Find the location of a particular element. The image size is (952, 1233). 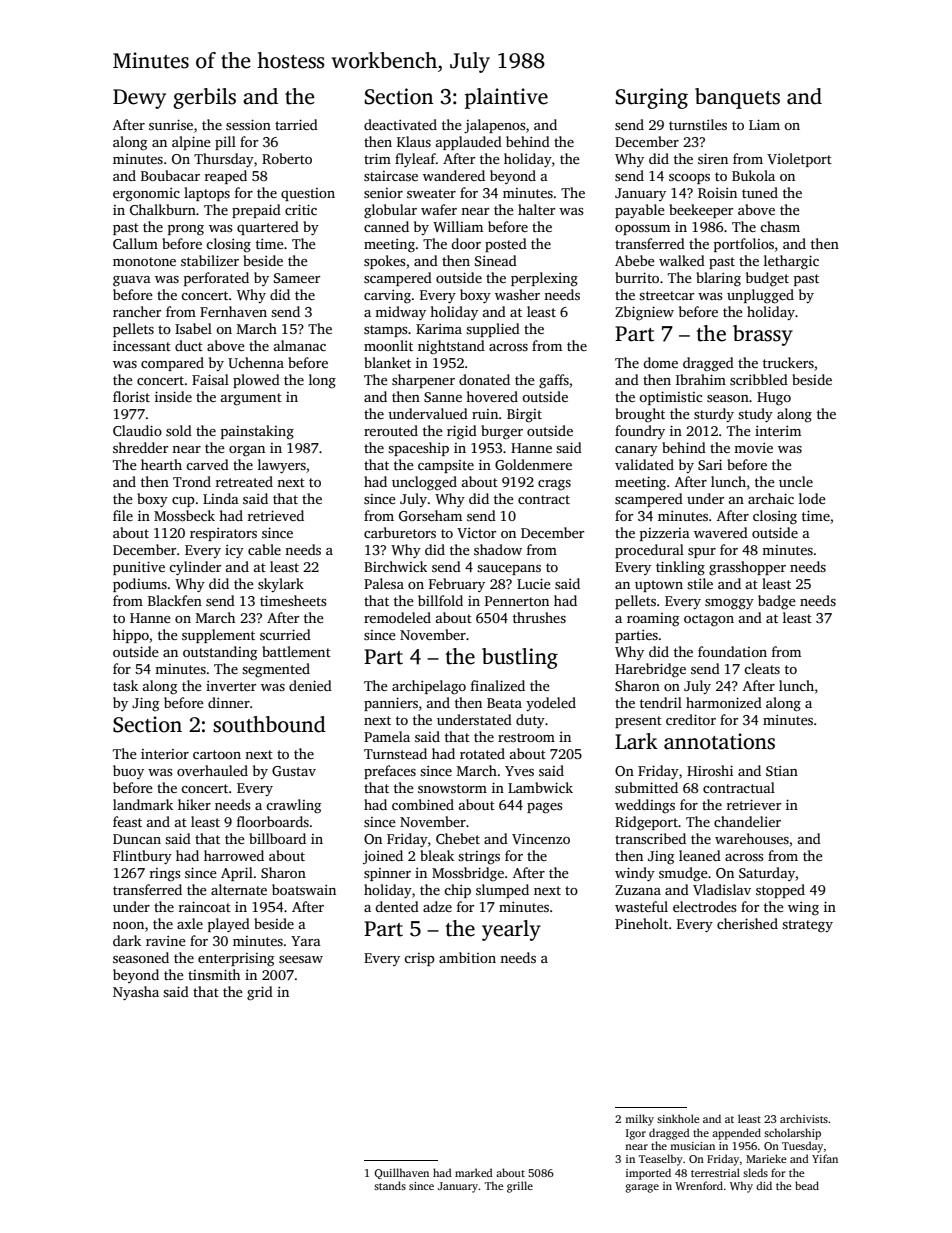

interior is located at coordinates (165, 754).
